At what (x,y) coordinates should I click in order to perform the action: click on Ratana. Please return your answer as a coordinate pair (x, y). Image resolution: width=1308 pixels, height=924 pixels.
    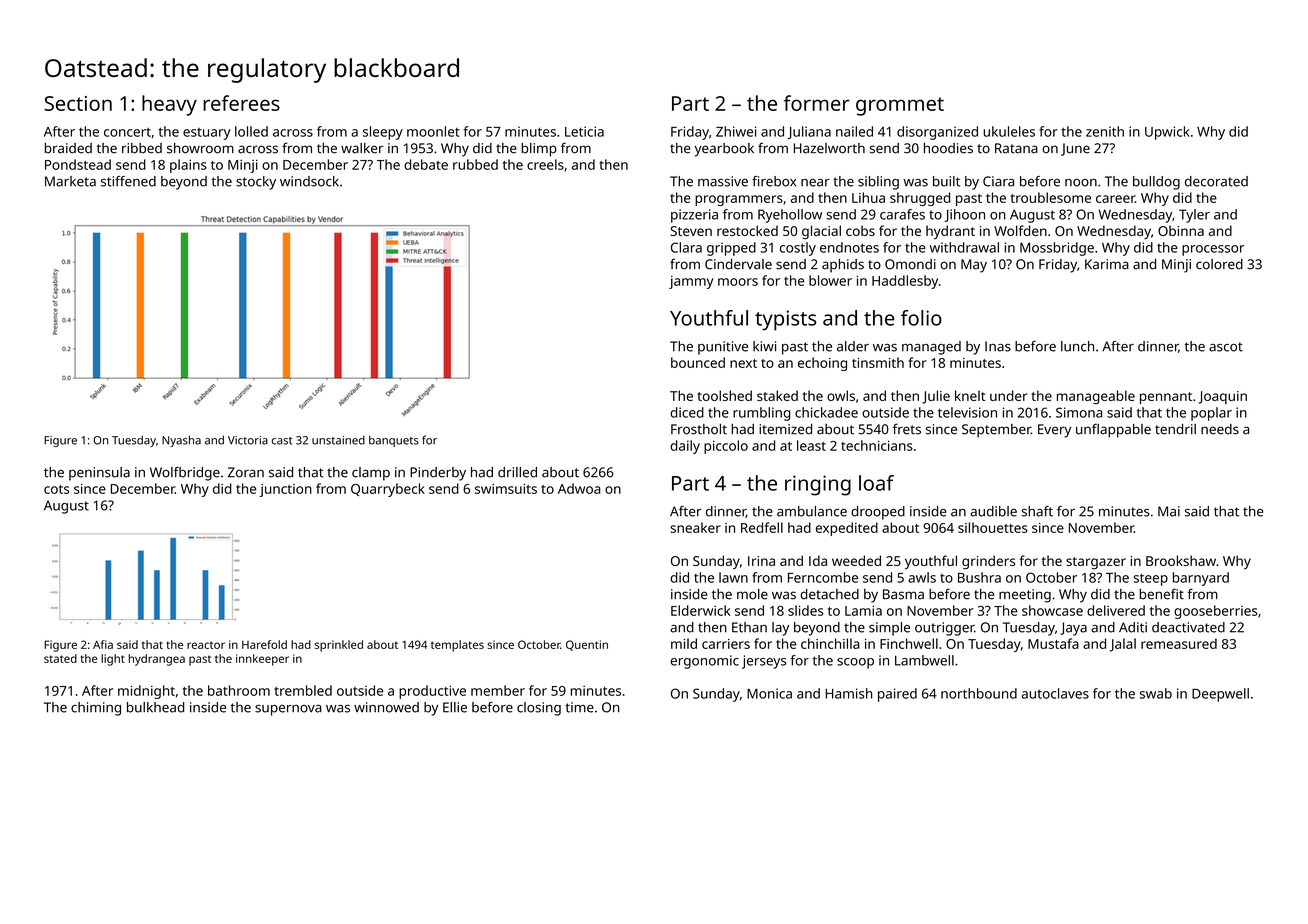
    Looking at the image, I should click on (1016, 148).
